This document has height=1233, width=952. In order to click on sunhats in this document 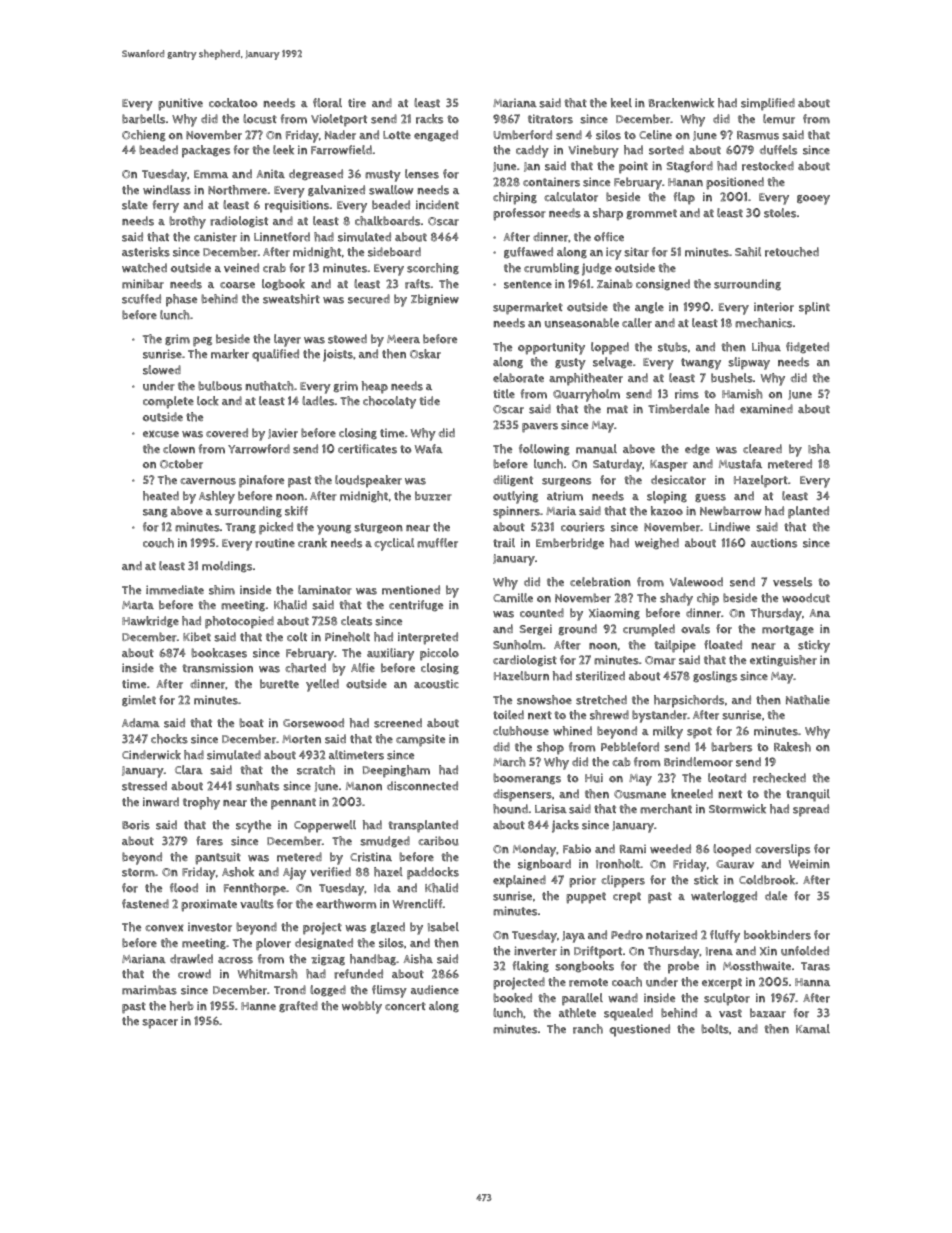, I will do `click(257, 786)`.
